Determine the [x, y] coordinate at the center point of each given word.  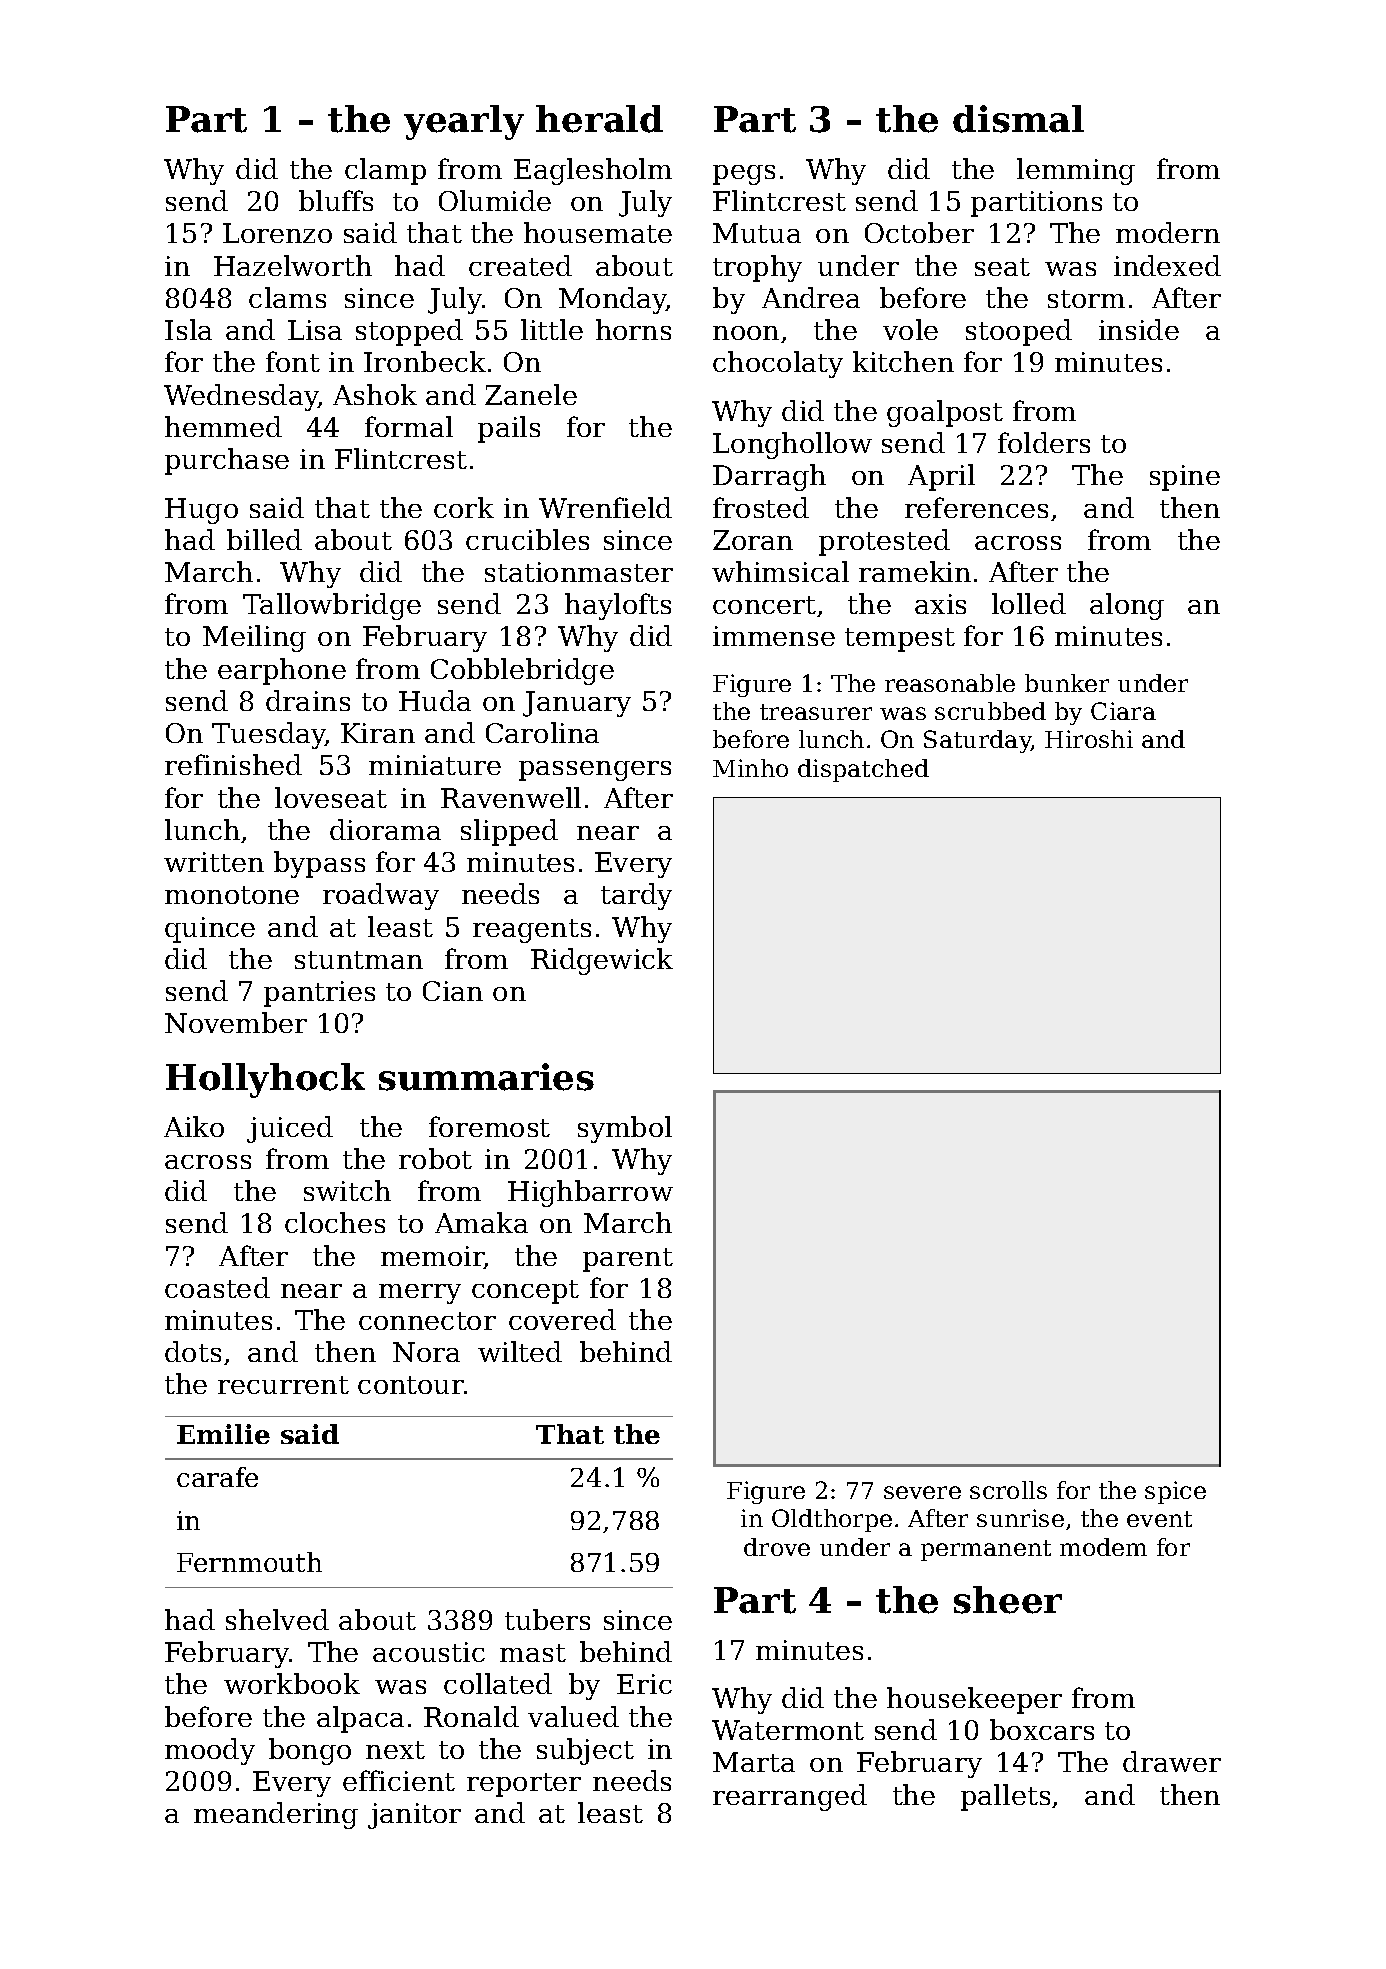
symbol [625, 1129]
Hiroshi [1089, 739]
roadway [381, 896]
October [919, 232]
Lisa [315, 330]
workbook [292, 1683]
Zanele [531, 394]
